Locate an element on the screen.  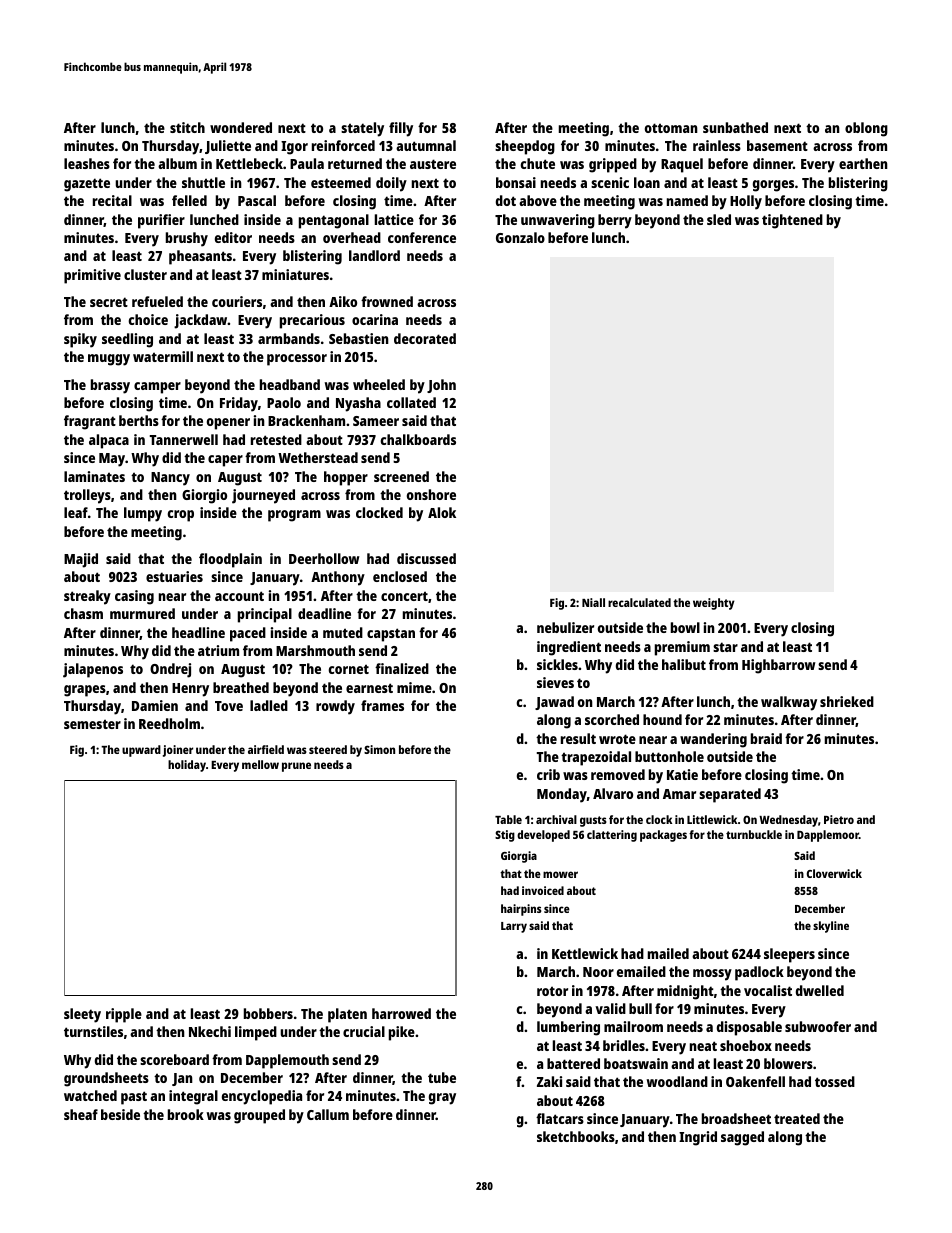
chalkboards is located at coordinates (418, 439).
